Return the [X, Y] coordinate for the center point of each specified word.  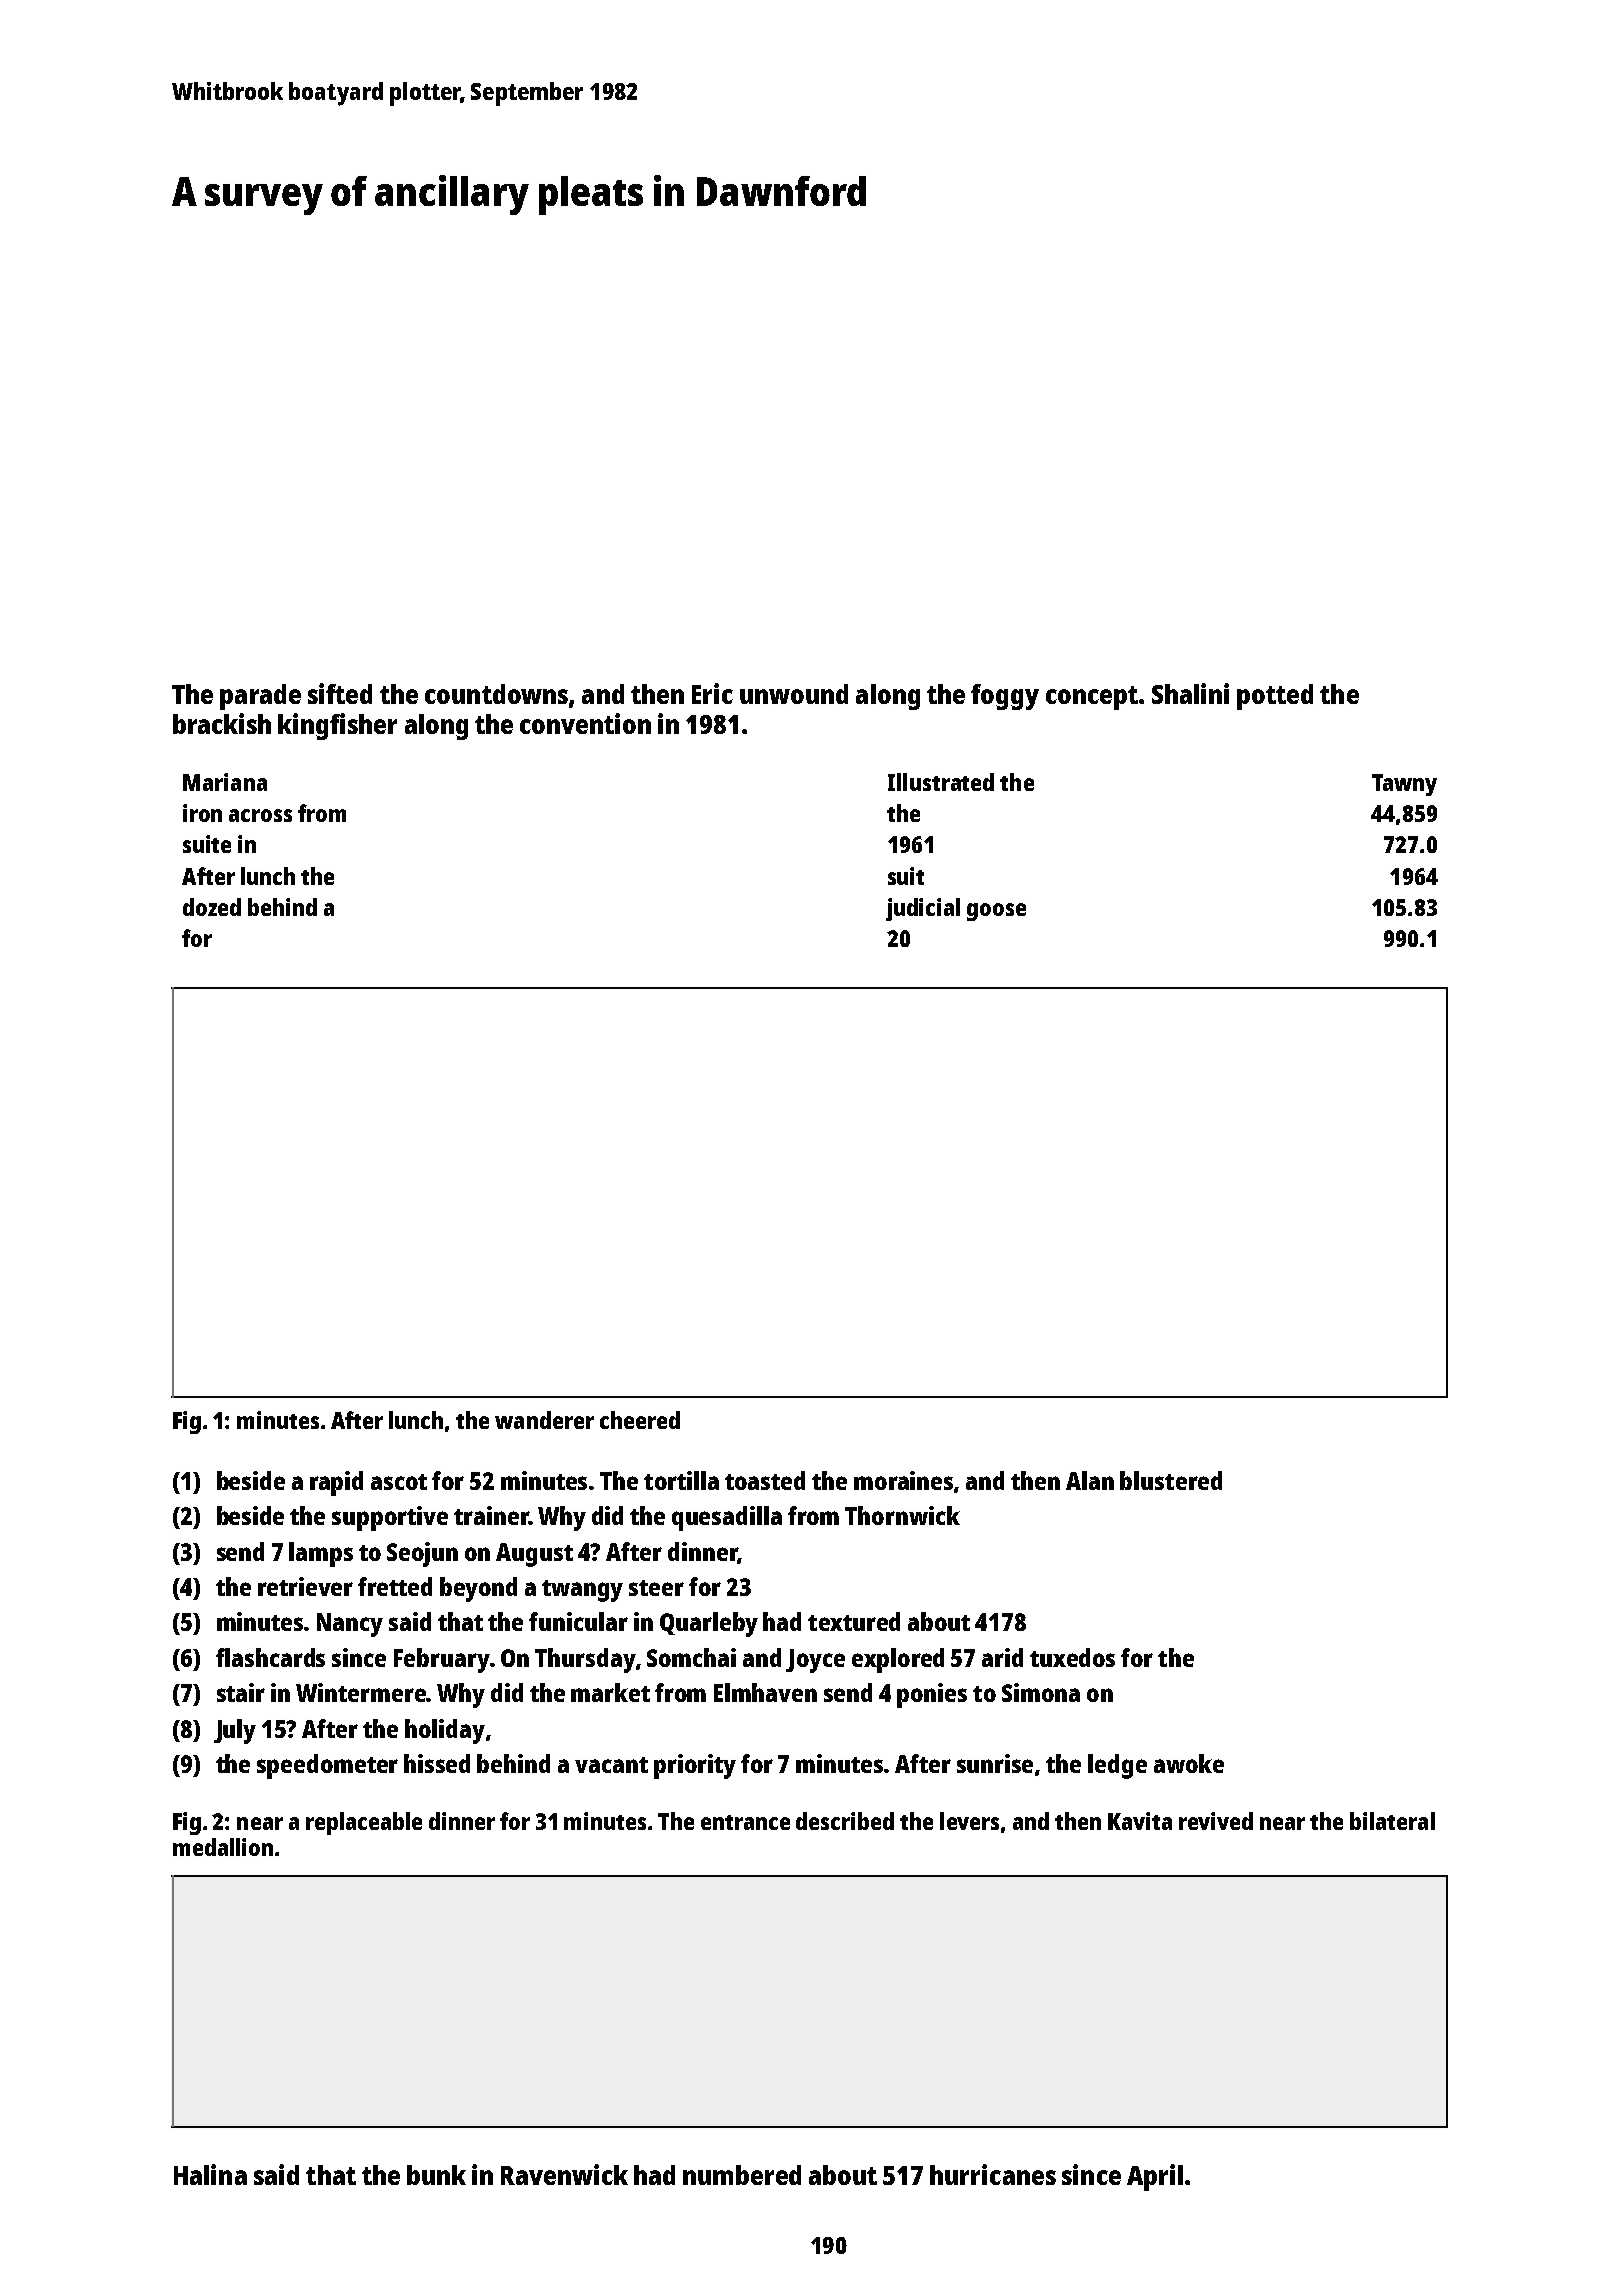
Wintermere [361, 1692]
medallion [223, 1847]
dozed [212, 907]
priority [695, 1766]
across [260, 815]
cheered [640, 1420]
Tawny [1404, 785]
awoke [1189, 1763]
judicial [923, 909]
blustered [1171, 1480]
